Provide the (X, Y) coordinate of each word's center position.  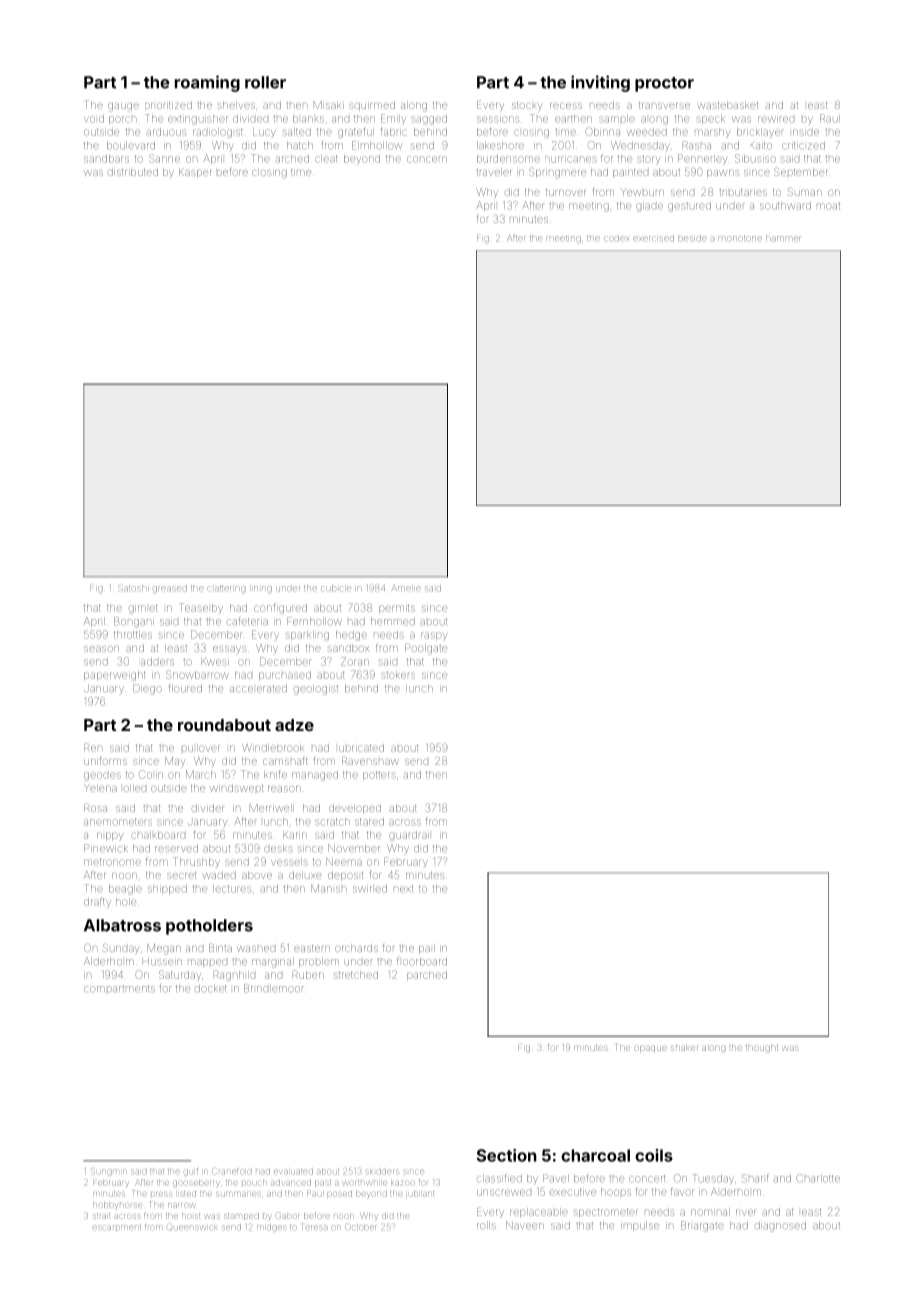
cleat (326, 159)
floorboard (422, 962)
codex (616, 238)
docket (211, 989)
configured (280, 608)
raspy (434, 636)
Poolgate (426, 649)
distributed (133, 172)
